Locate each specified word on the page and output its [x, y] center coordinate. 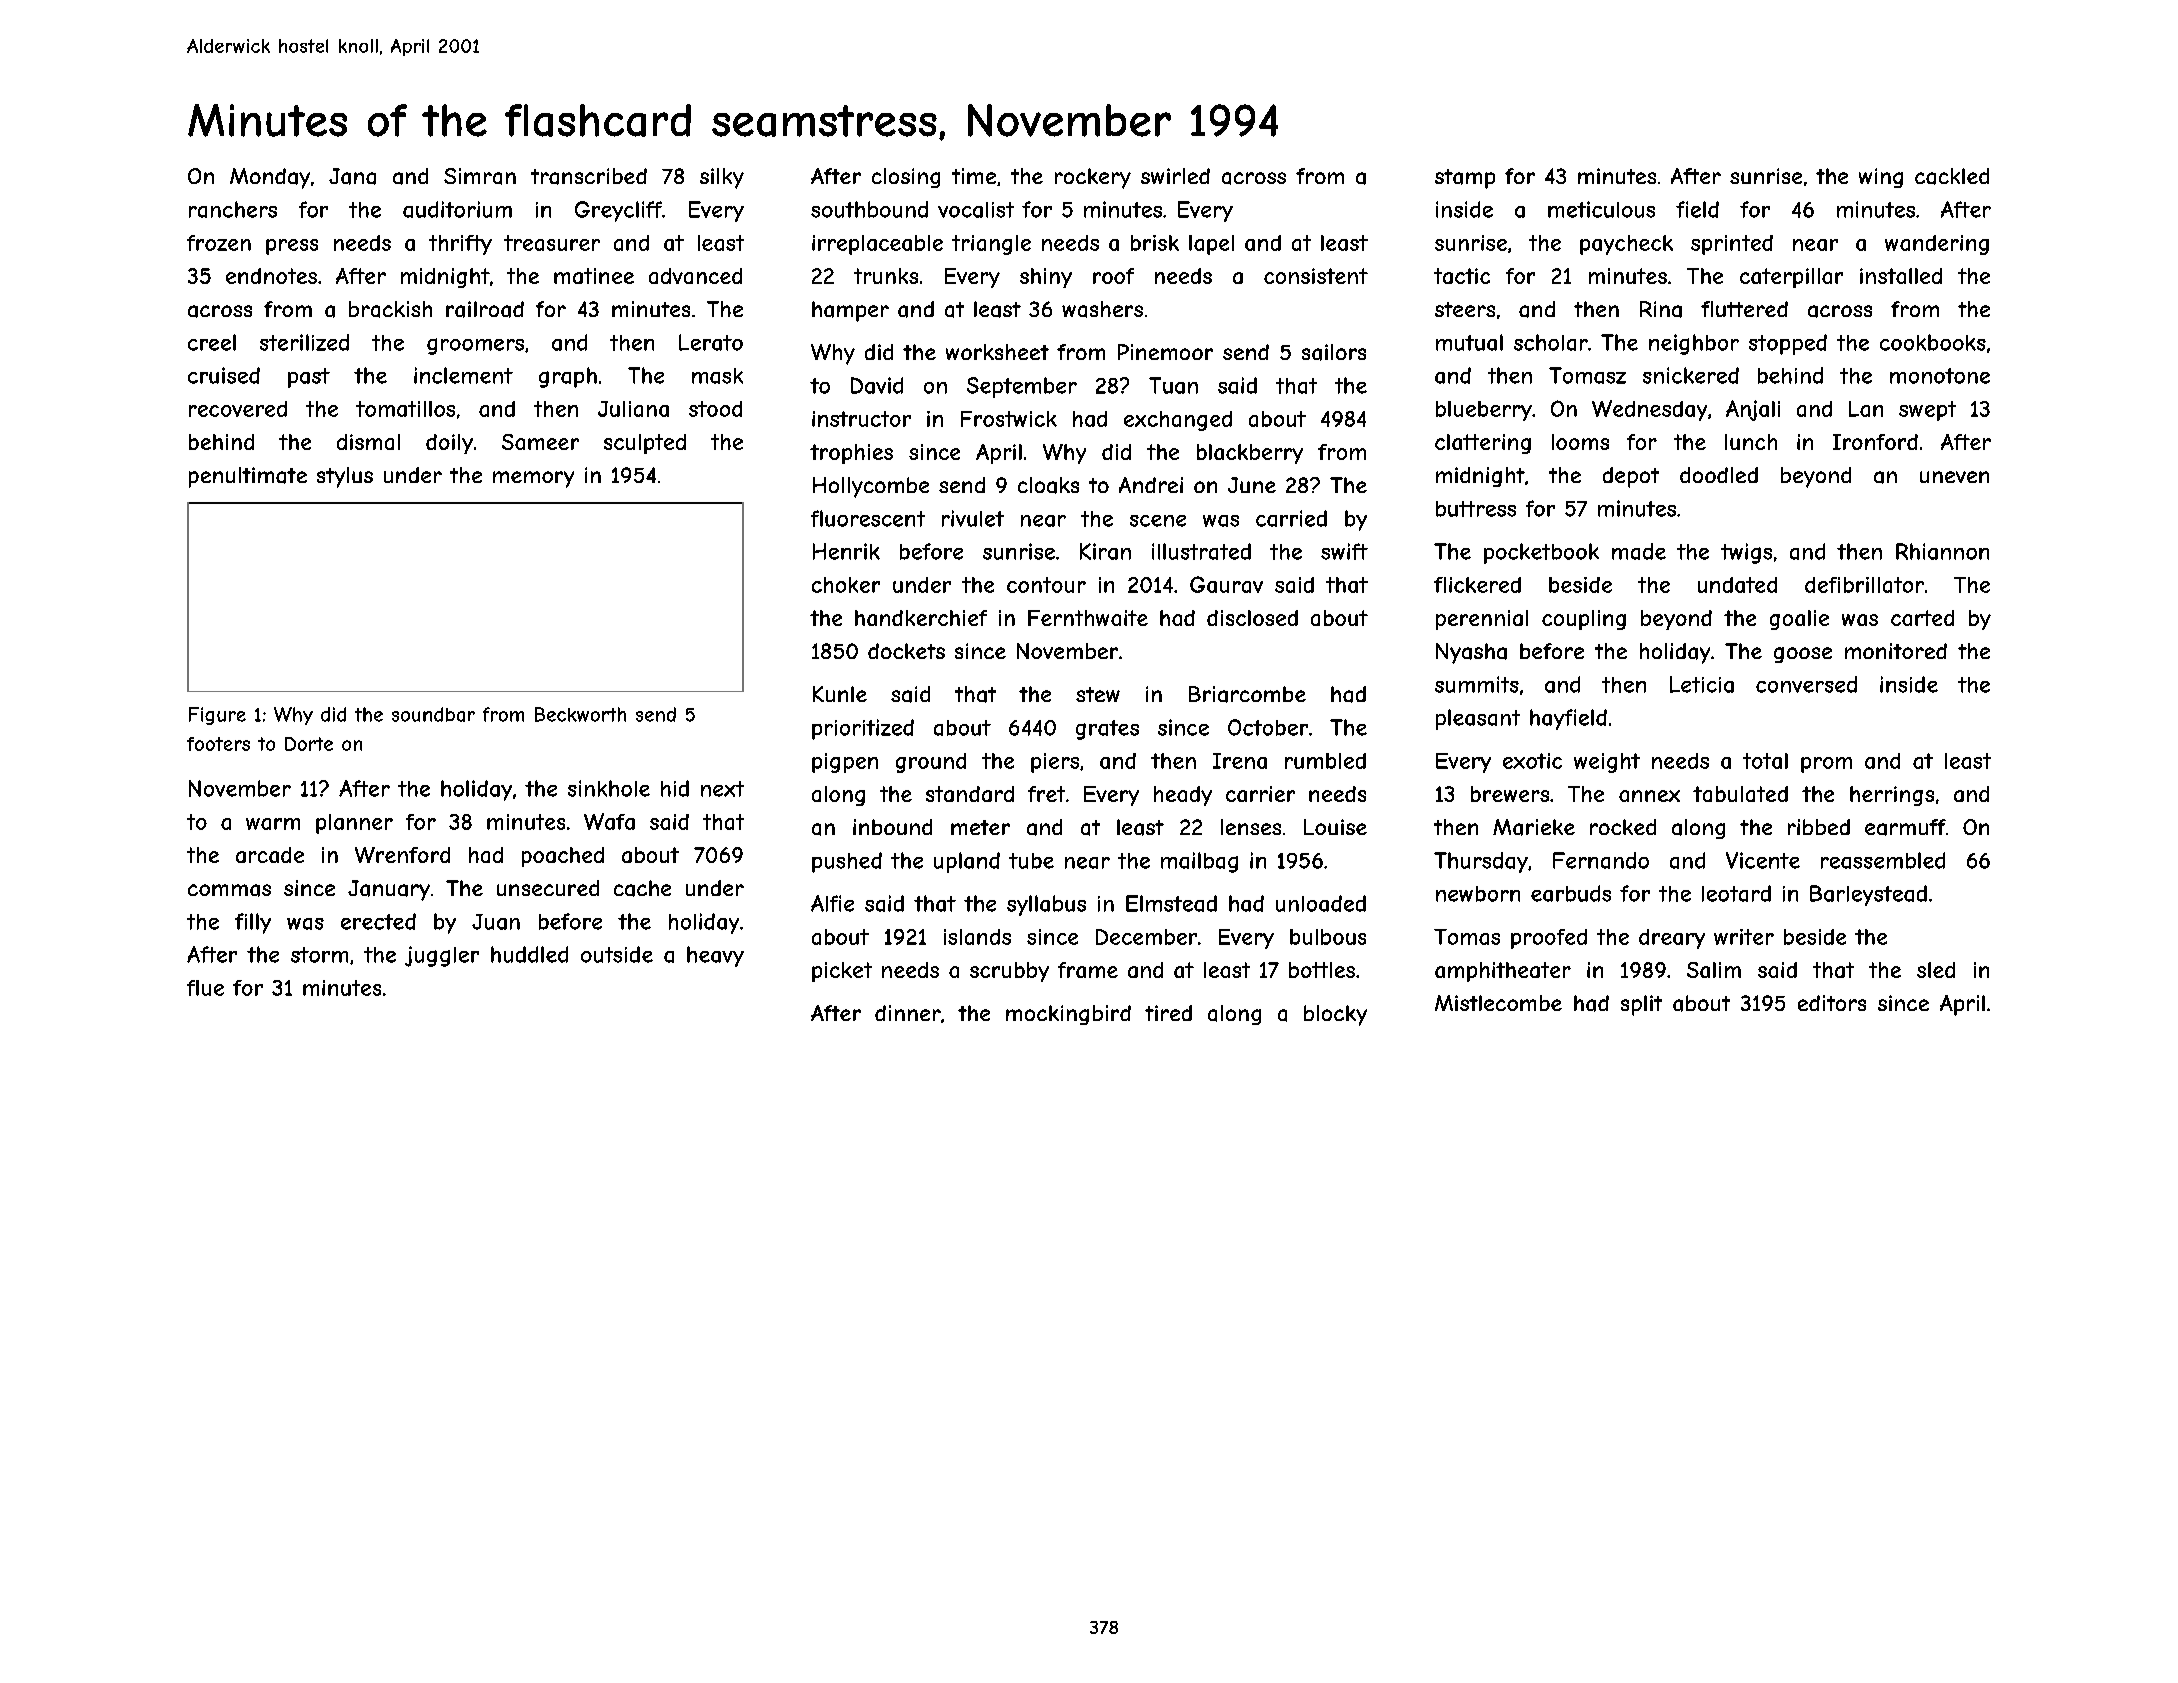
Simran [480, 176]
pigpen [845, 763]
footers [218, 744]
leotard [1736, 893]
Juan [496, 922]
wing [1881, 178]
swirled [1175, 176]
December [1146, 937]
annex [1649, 796]
